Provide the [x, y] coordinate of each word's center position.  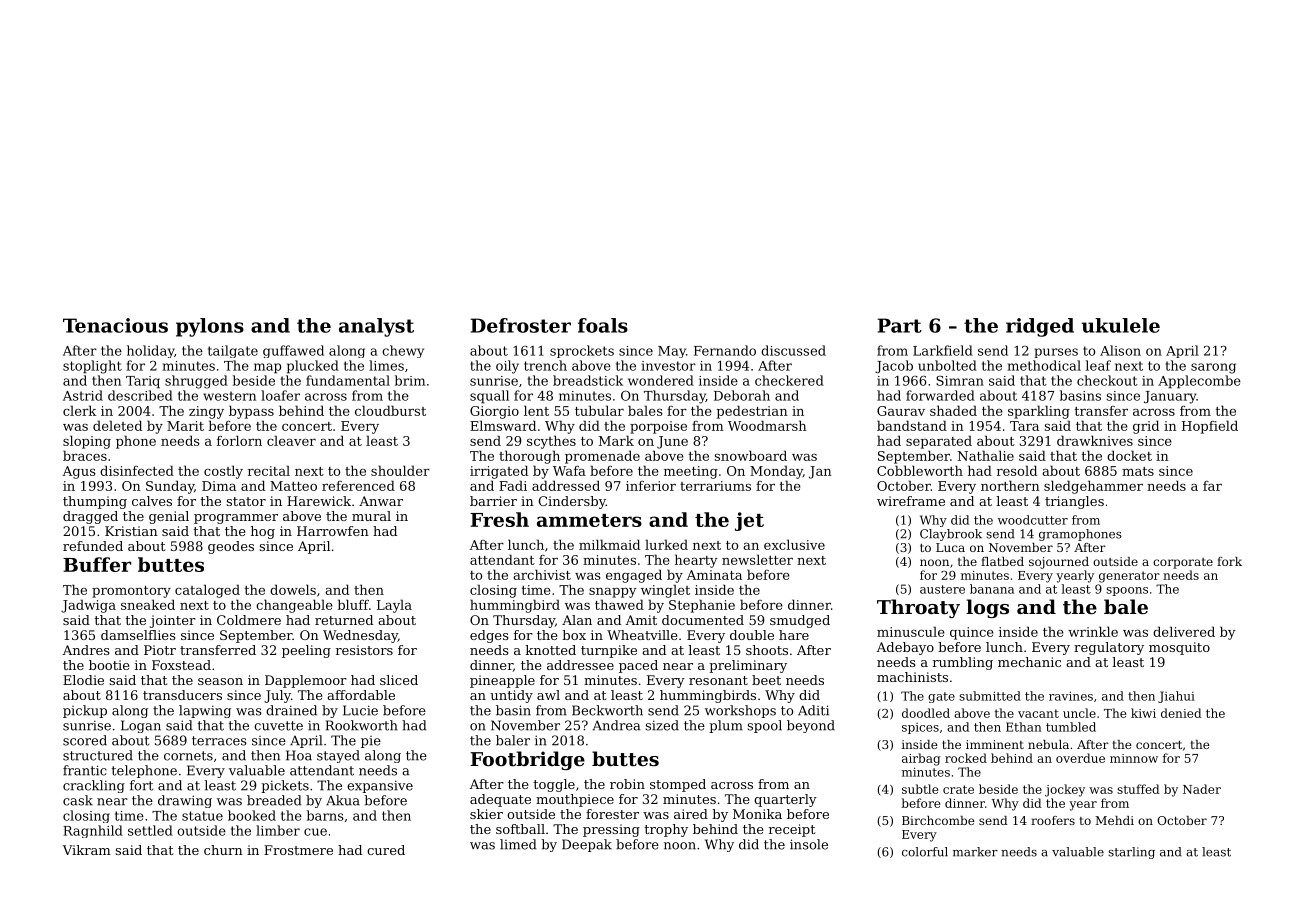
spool [765, 726]
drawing [185, 801]
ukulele [1121, 325]
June [672, 442]
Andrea [616, 725]
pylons [210, 327]
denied [1181, 713]
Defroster [520, 325]
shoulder [400, 470]
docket [1129, 455]
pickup [85, 711]
